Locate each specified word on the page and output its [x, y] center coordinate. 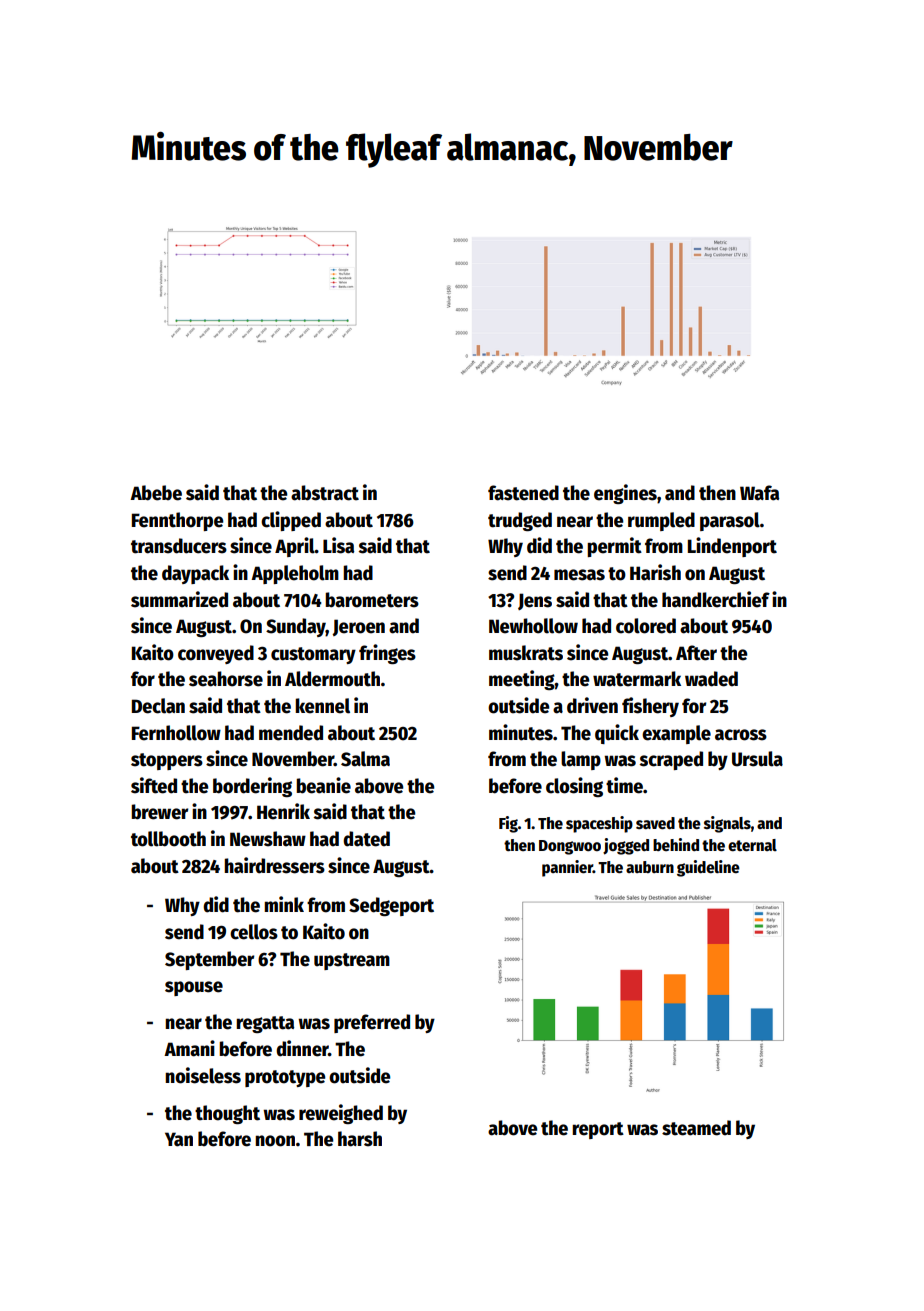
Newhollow [533, 626]
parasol [730, 521]
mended [291, 733]
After [696, 653]
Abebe [156, 493]
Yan [179, 1139]
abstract [325, 493]
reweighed [341, 1114]
